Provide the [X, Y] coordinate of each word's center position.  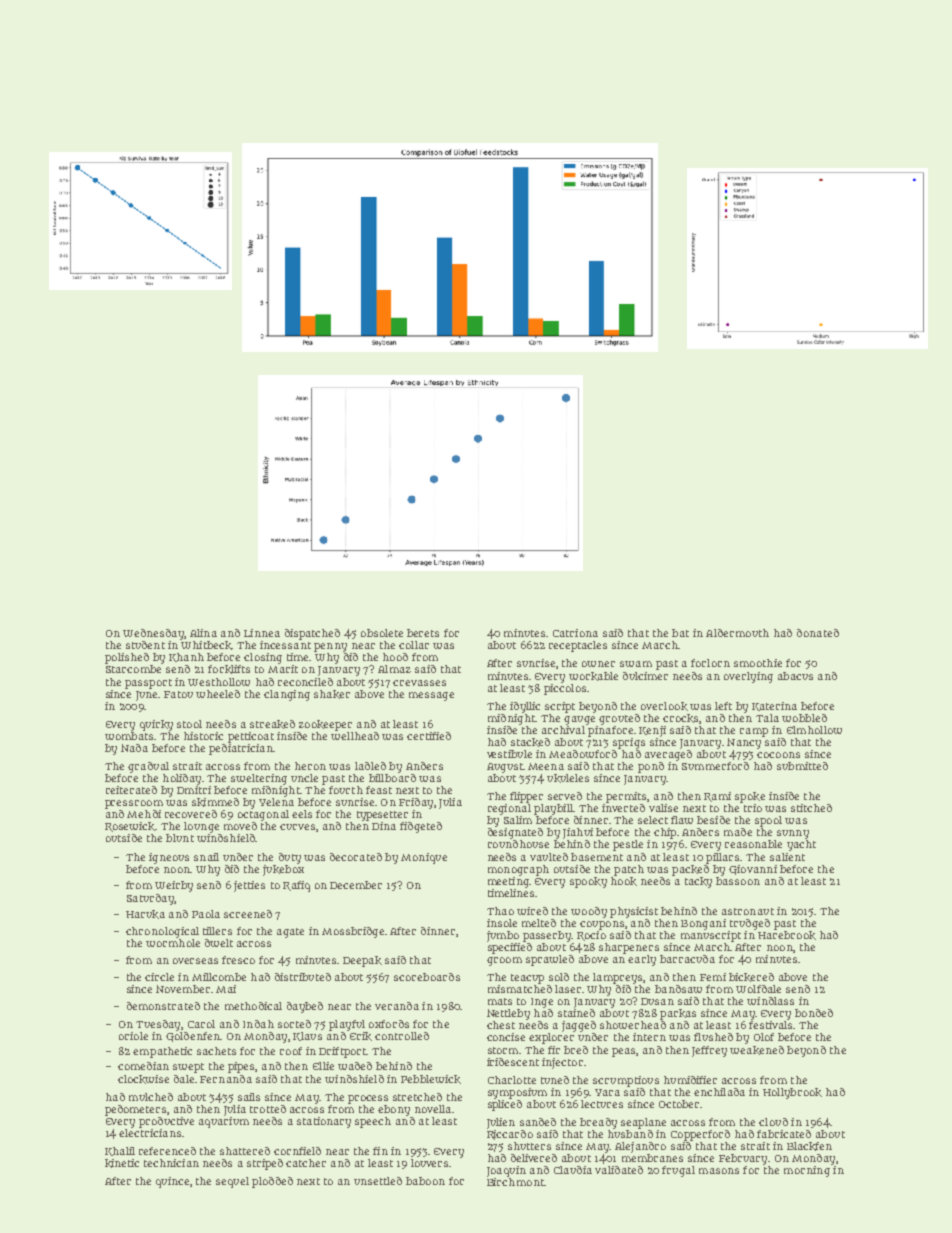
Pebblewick [431, 1079]
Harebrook [787, 935]
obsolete [382, 633]
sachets [216, 1051]
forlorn [710, 663]
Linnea [262, 633]
